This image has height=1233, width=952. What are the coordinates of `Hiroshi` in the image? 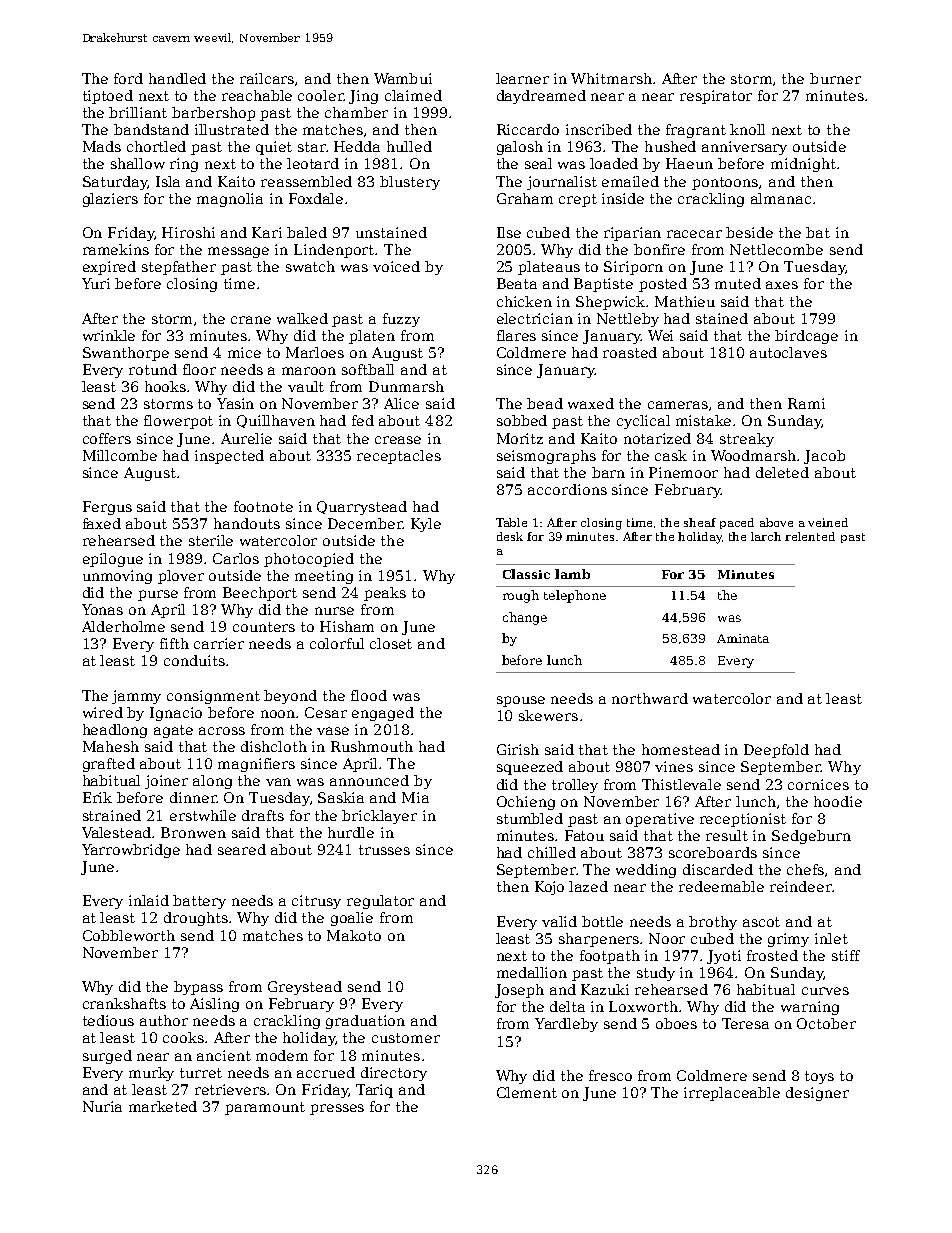 It's located at (188, 232).
